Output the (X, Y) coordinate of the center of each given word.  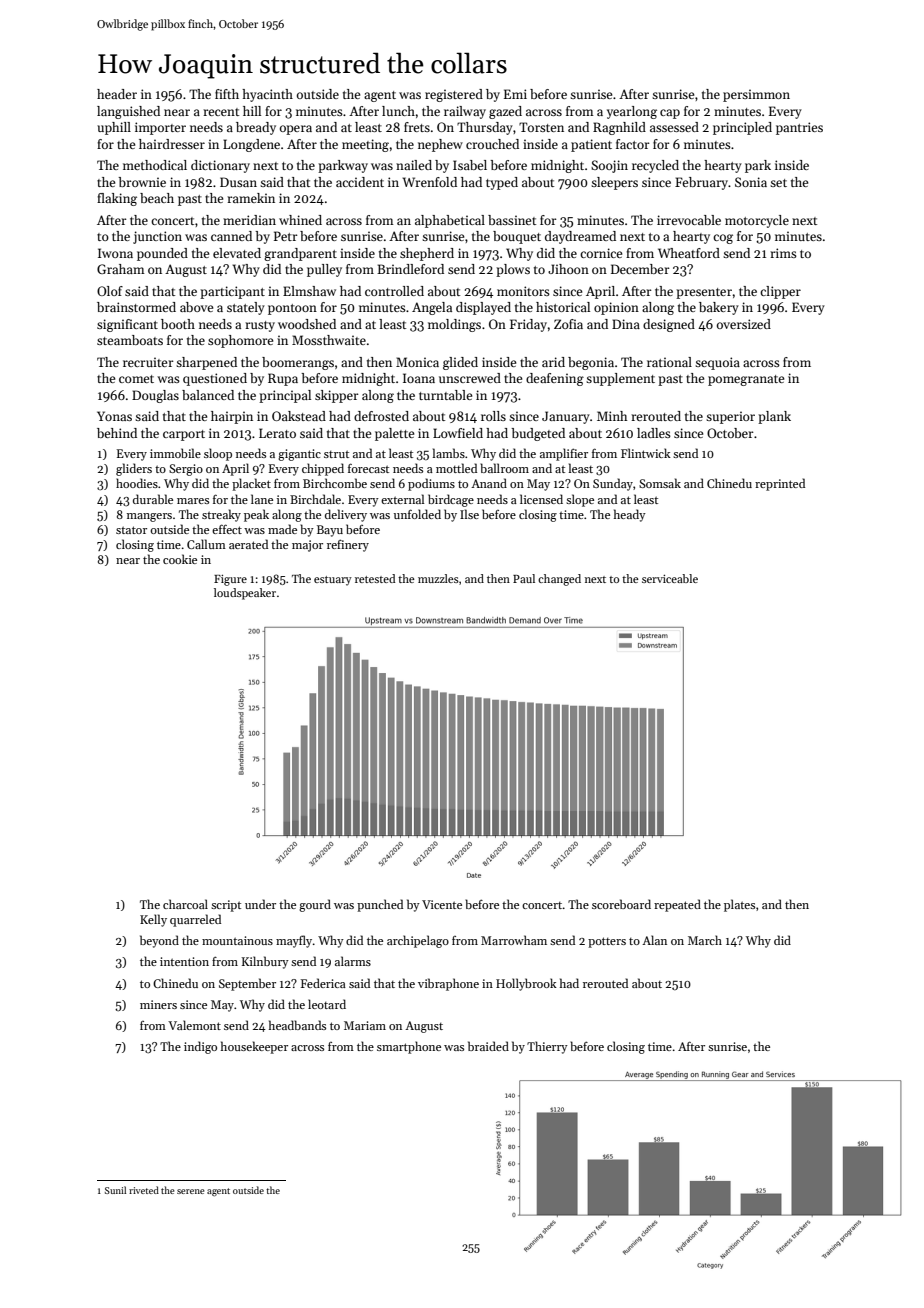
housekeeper (254, 1047)
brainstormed (136, 307)
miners (158, 1004)
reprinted (780, 484)
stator (131, 530)
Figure (230, 580)
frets (417, 127)
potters (607, 942)
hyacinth (267, 95)
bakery (719, 308)
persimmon (756, 95)
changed (559, 580)
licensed (541, 499)
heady (630, 515)
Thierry (547, 1047)
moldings (454, 325)
